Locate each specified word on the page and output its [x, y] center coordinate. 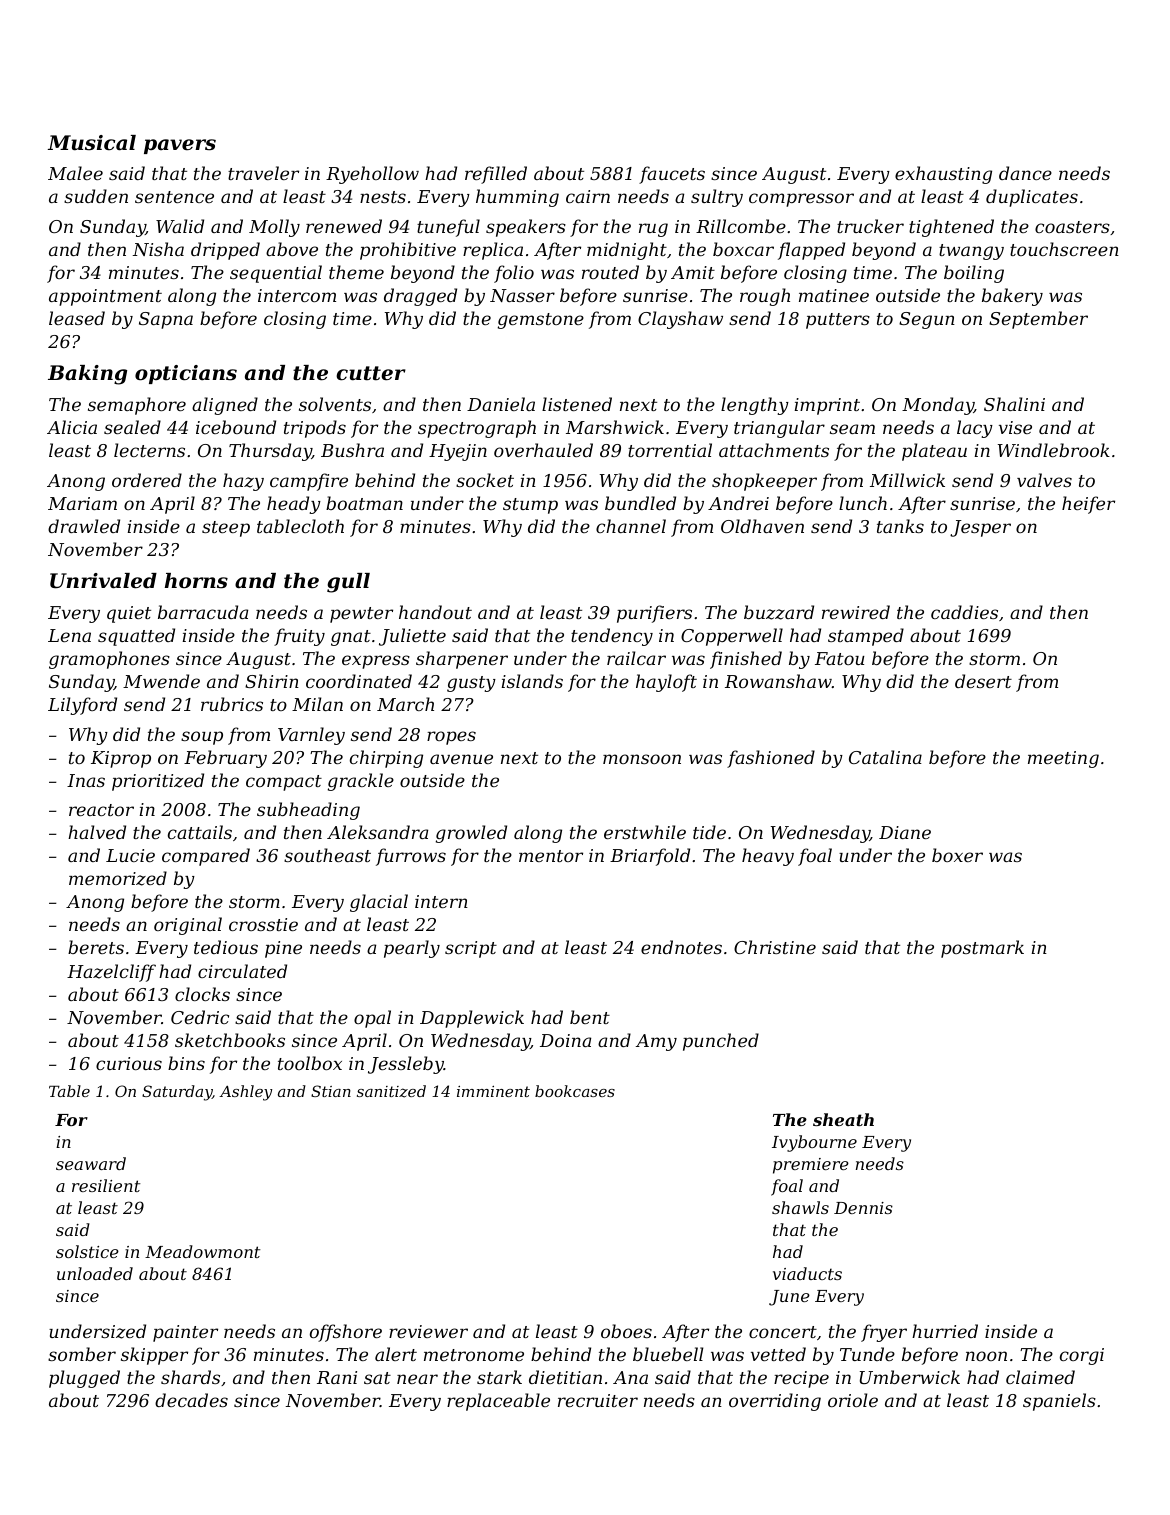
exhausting [943, 175]
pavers [180, 146]
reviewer [428, 1331]
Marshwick [615, 427]
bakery [1012, 297]
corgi [1082, 1356]
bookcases [575, 1091]
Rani [337, 1377]
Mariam [82, 503]
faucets [672, 175]
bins [186, 1063]
